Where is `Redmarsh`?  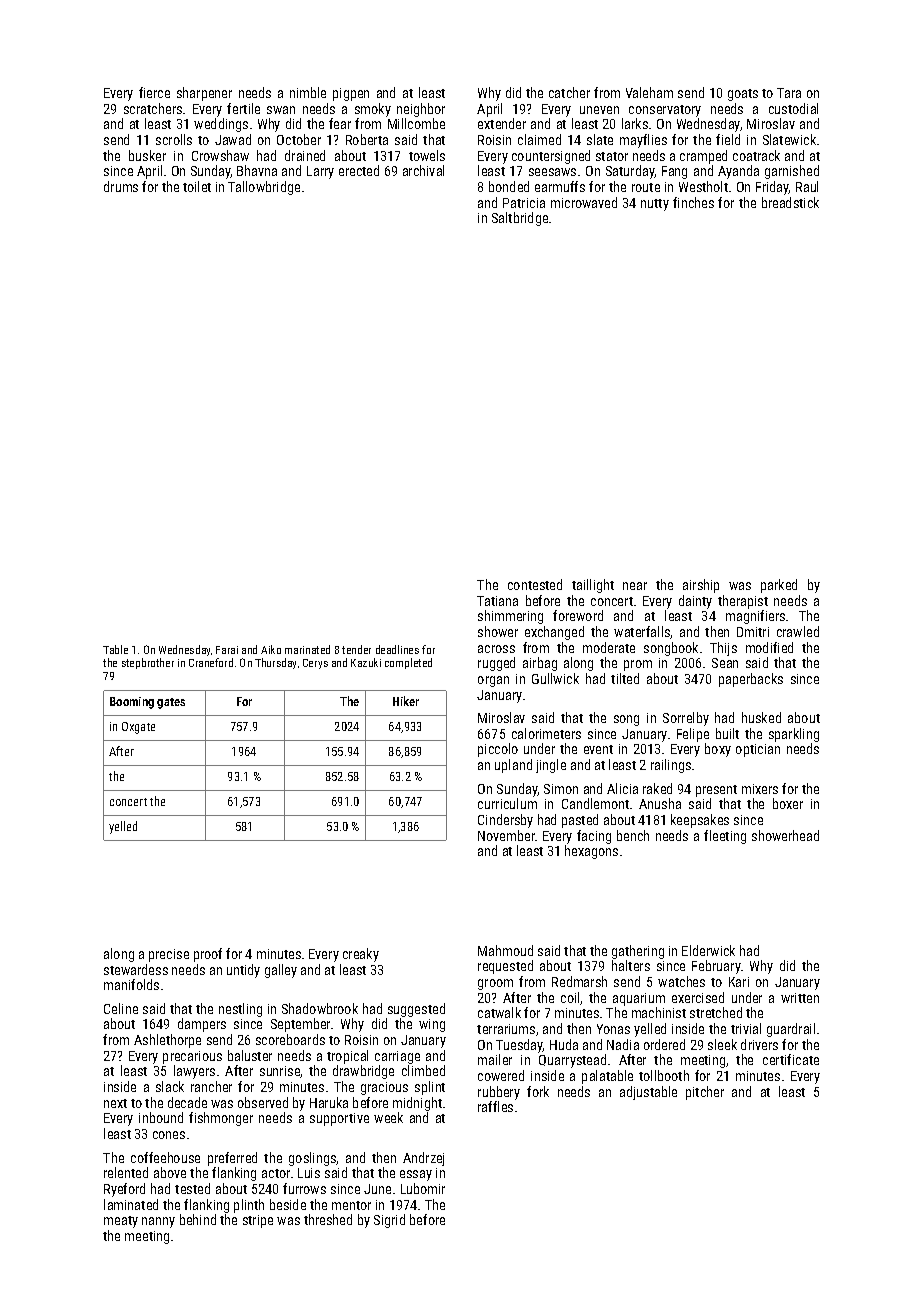
Redmarsh is located at coordinates (579, 981).
